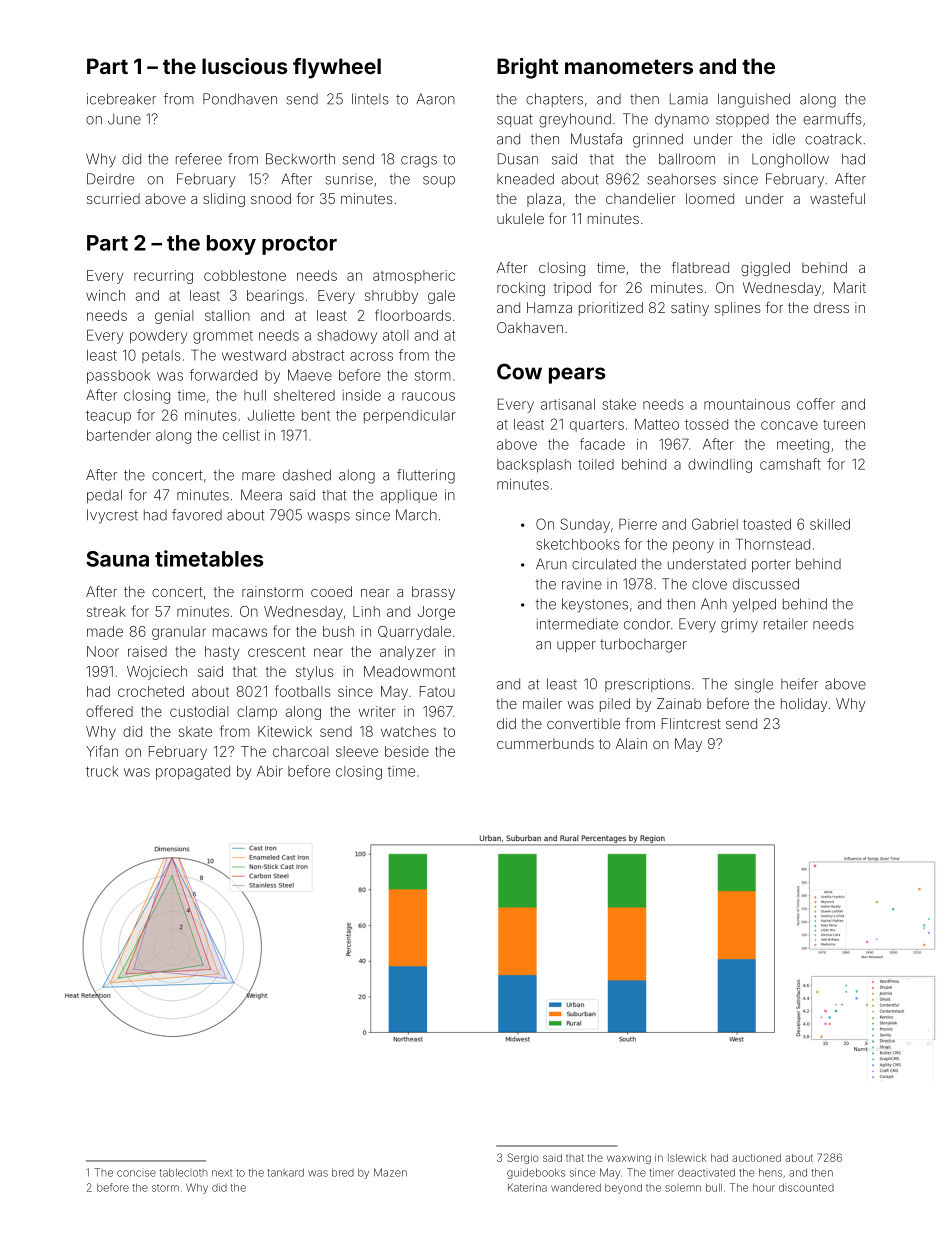  Describe the element at coordinates (756, 1158) in the screenshot. I see `auctioned` at that location.
